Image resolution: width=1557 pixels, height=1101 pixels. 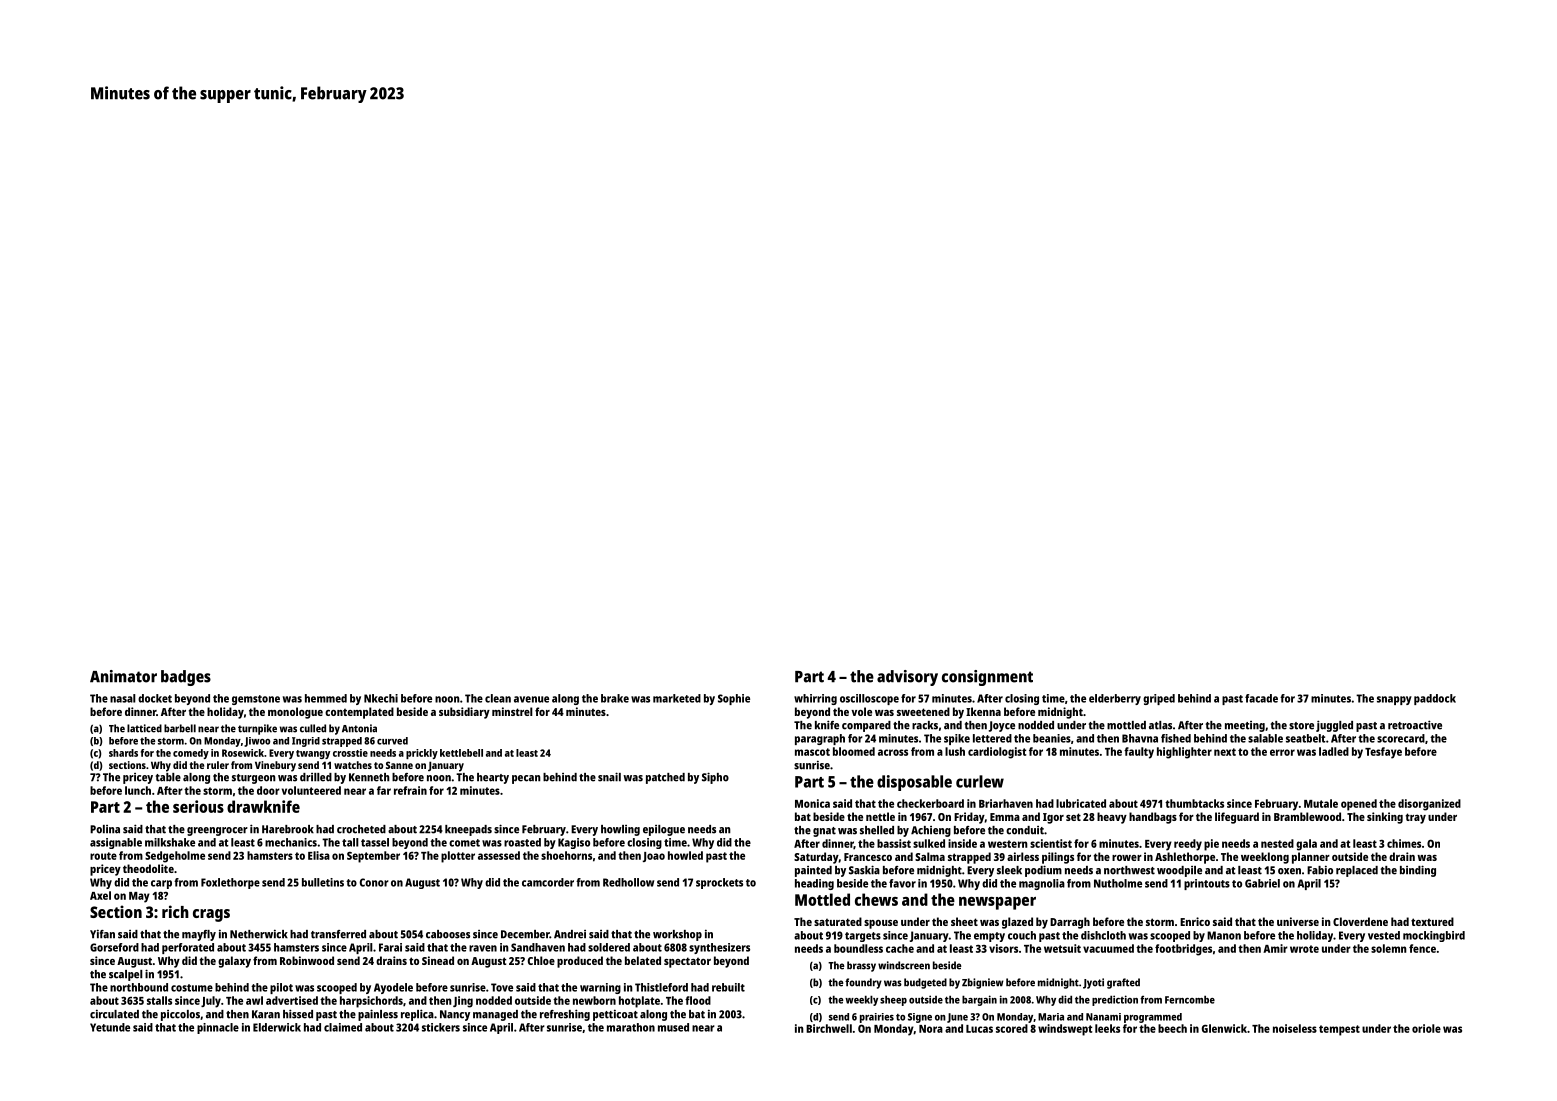 What do you see at coordinates (1261, 698) in the screenshot?
I see `facade` at bounding box center [1261, 698].
